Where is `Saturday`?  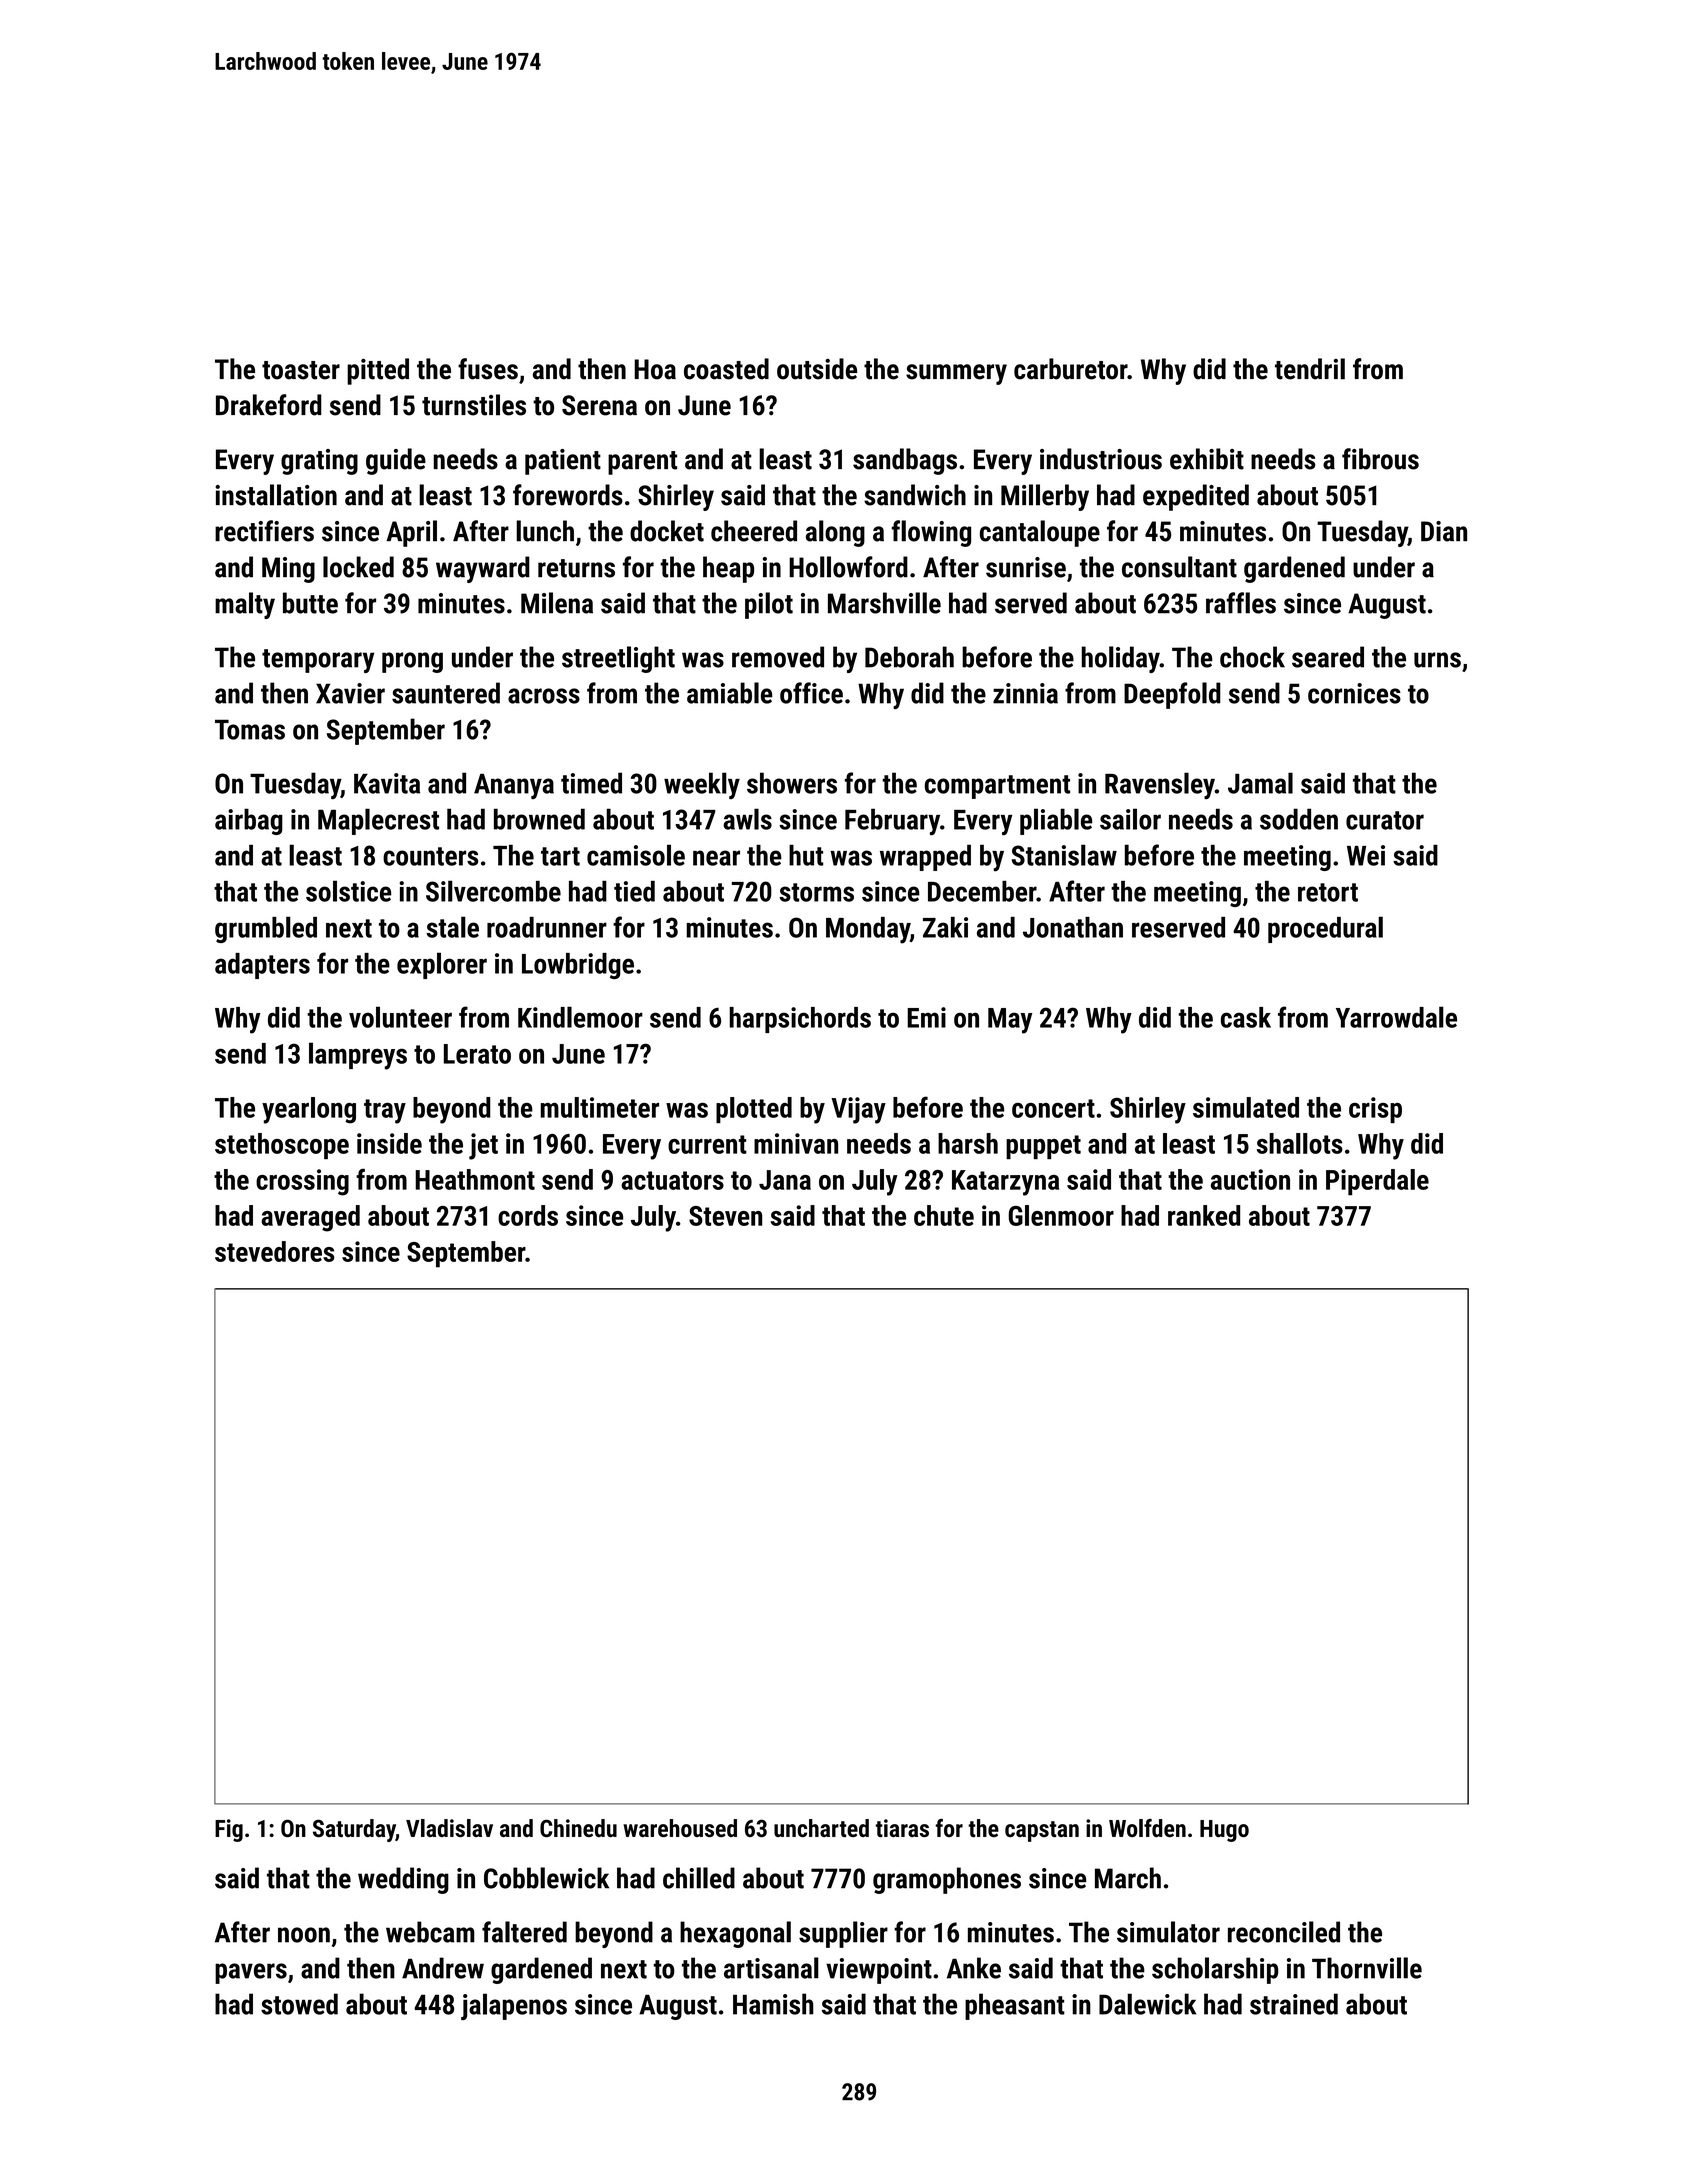 Saturday is located at coordinates (354, 1830).
